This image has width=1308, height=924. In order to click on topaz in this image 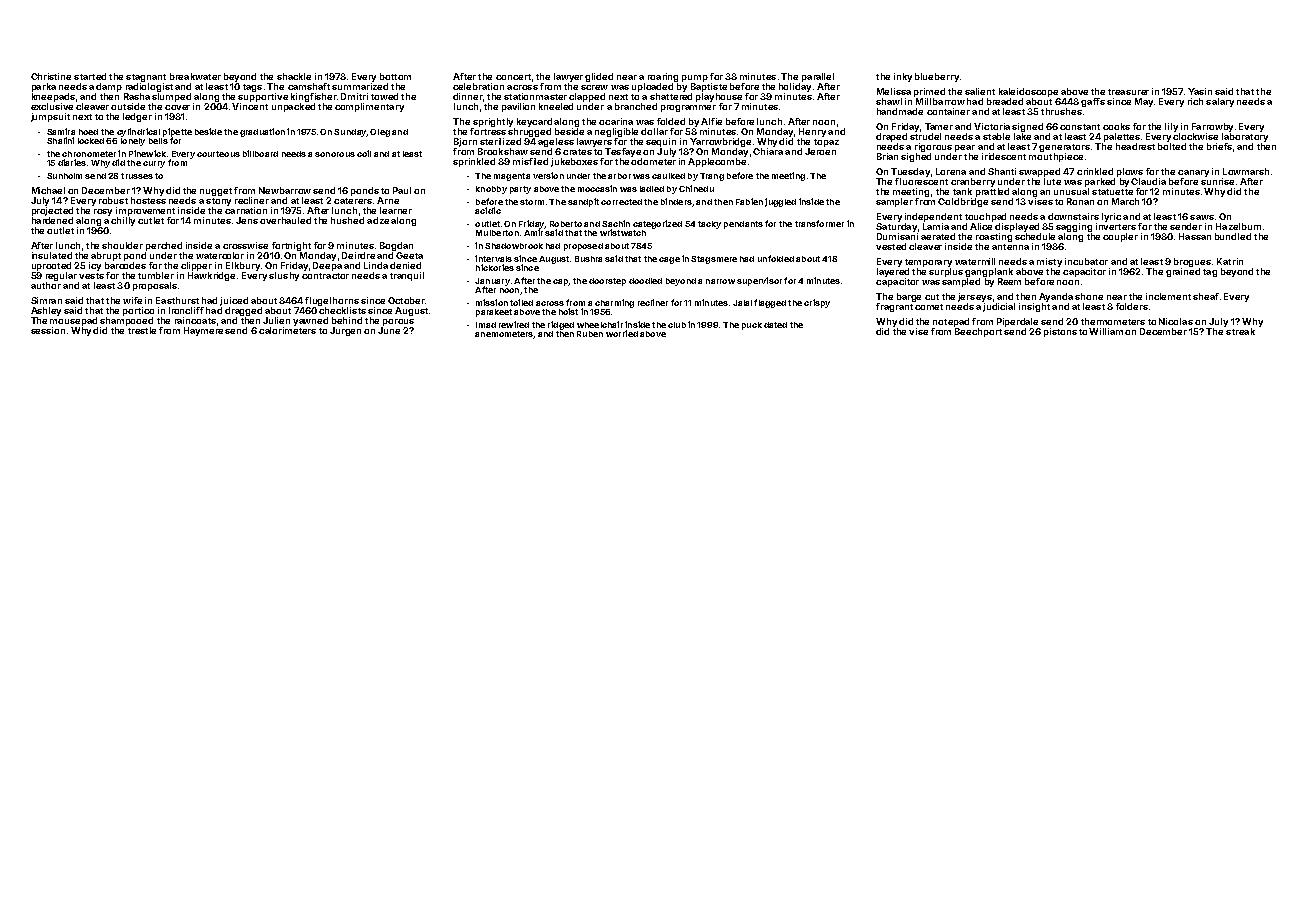, I will do `click(826, 143)`.
